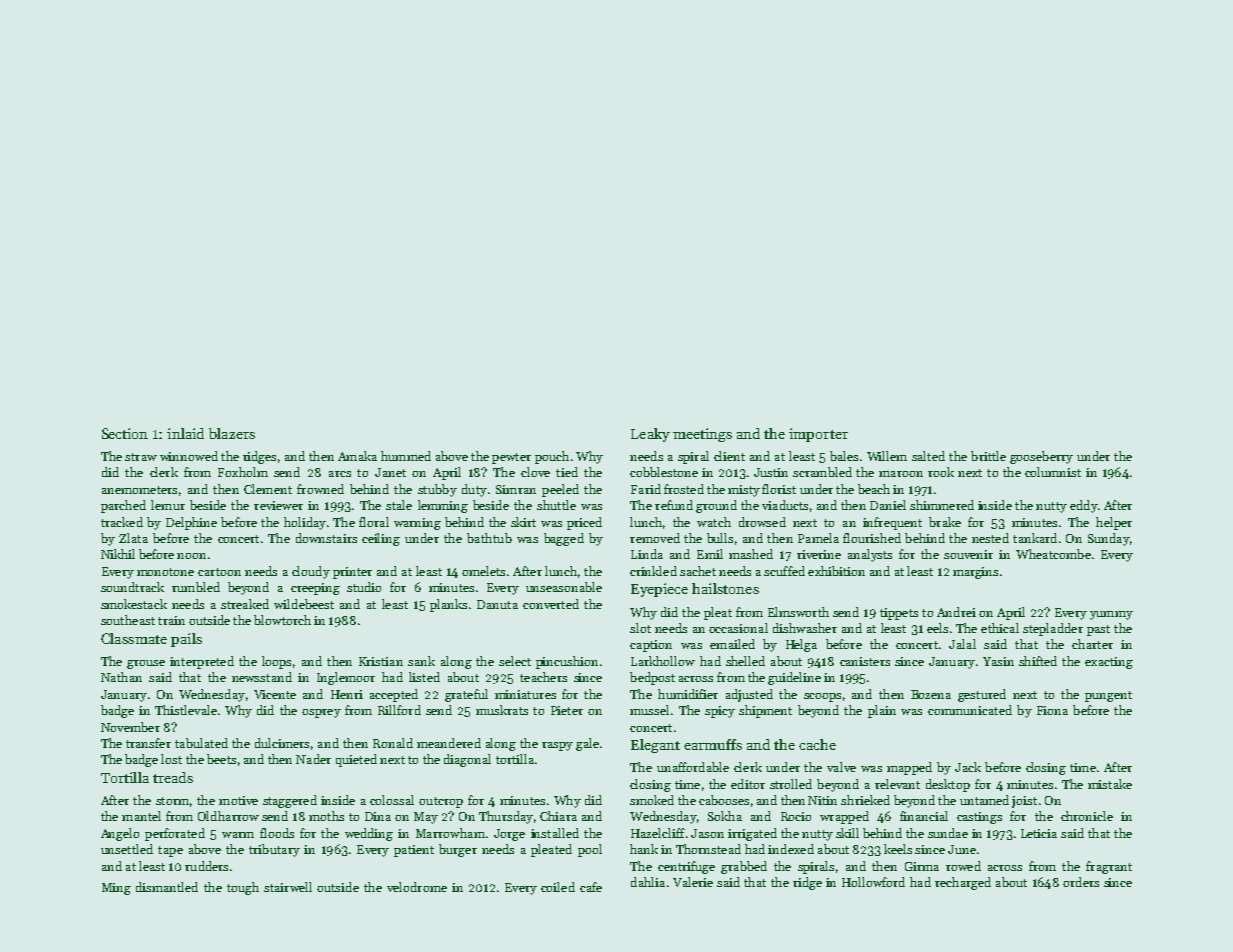 The height and width of the page is (952, 1233). What do you see at coordinates (525, 694) in the page?
I see `miniatures` at bounding box center [525, 694].
